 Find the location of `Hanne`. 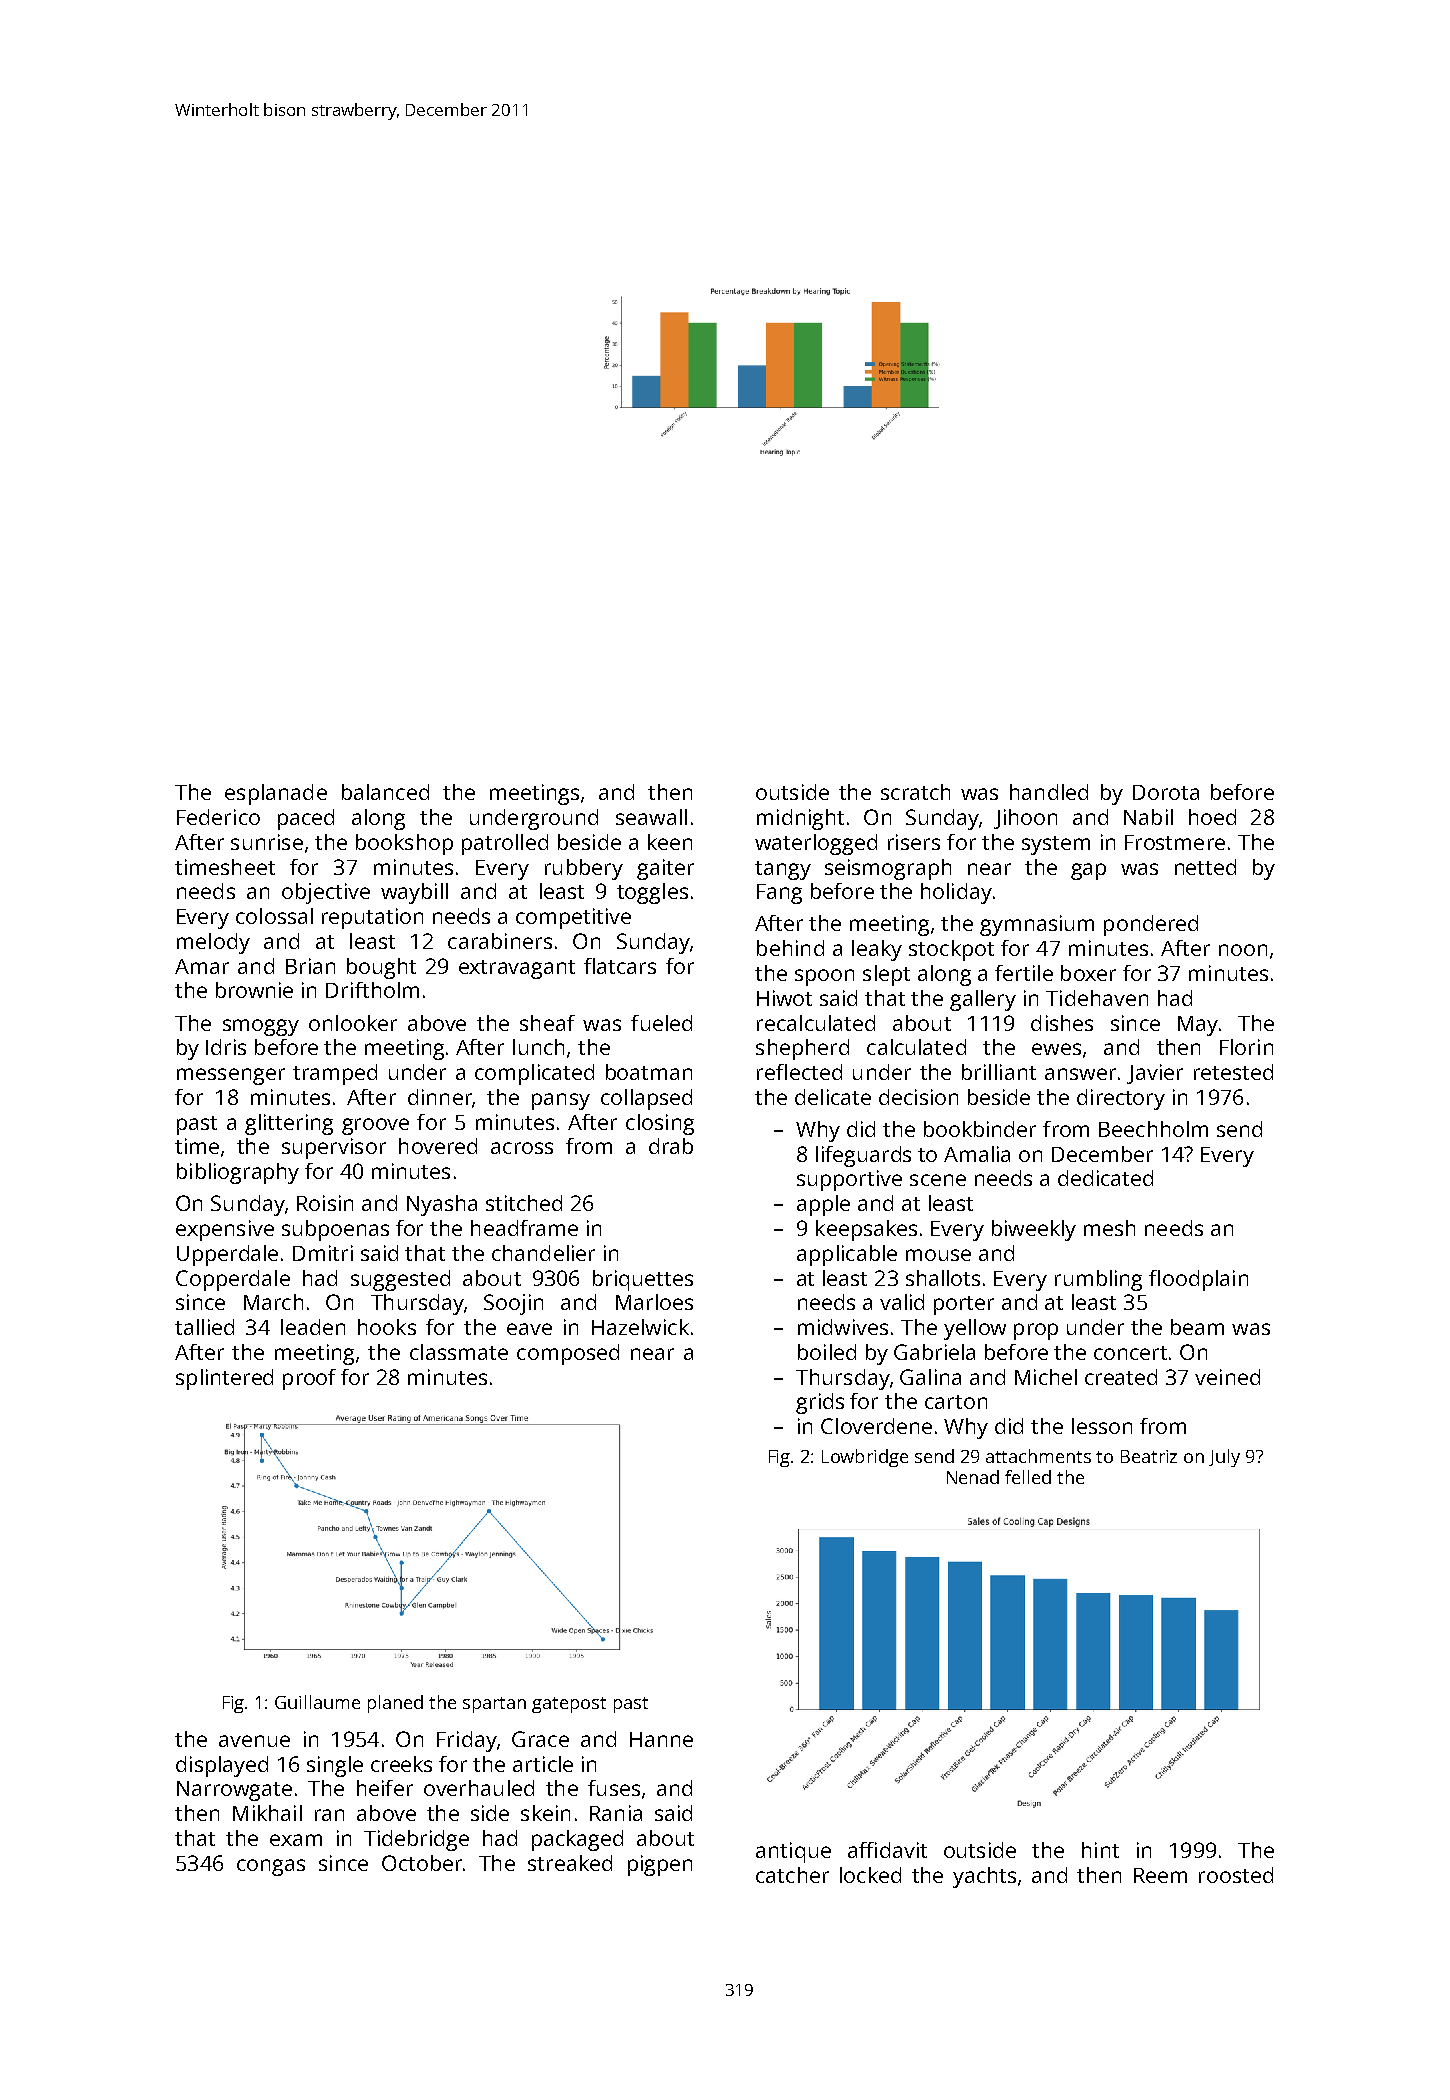

Hanne is located at coordinates (661, 1739).
